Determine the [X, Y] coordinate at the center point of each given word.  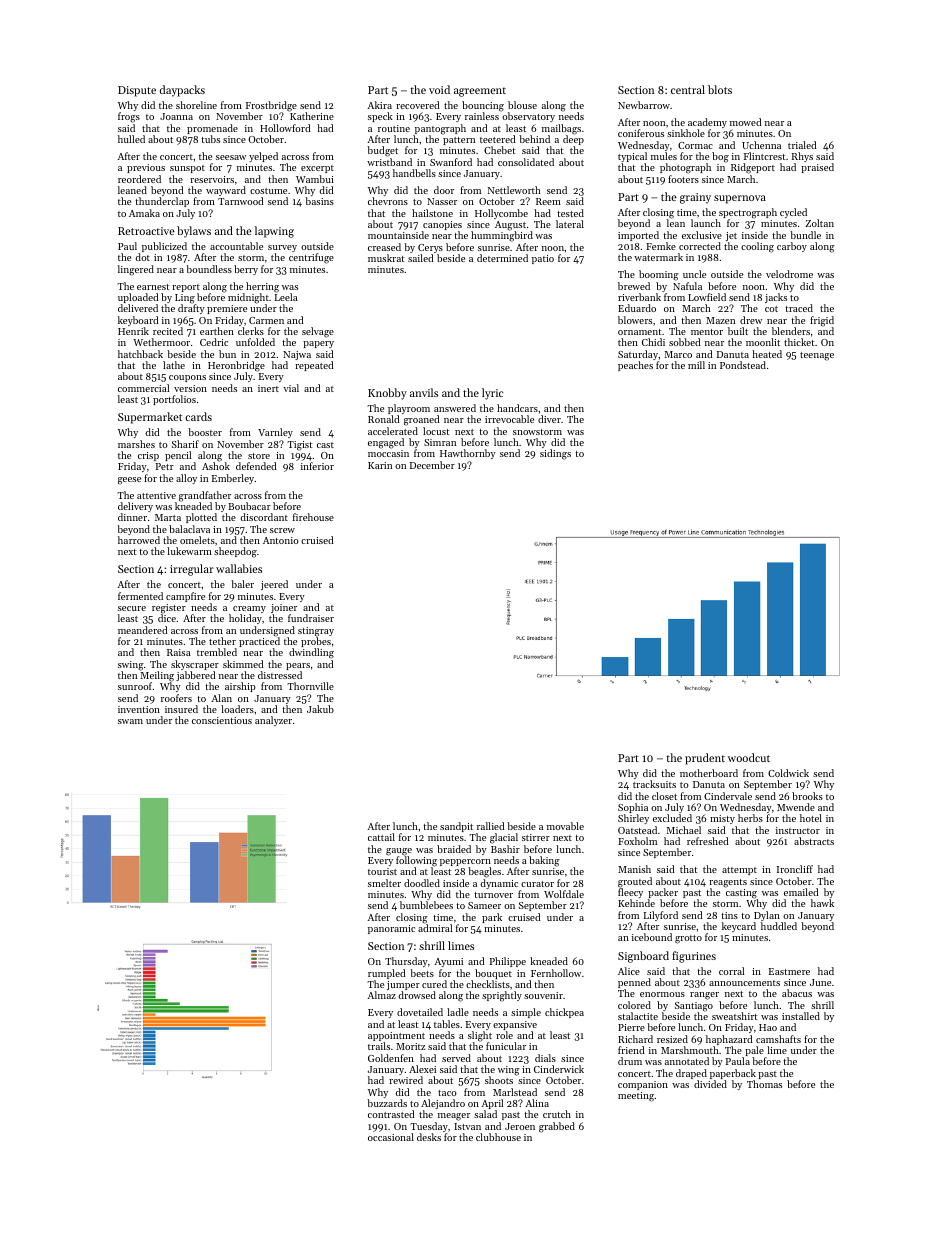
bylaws [194, 232]
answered [455, 408]
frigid [822, 321]
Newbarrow [644, 105]
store [259, 456]
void [439, 89]
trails [379, 1046]
